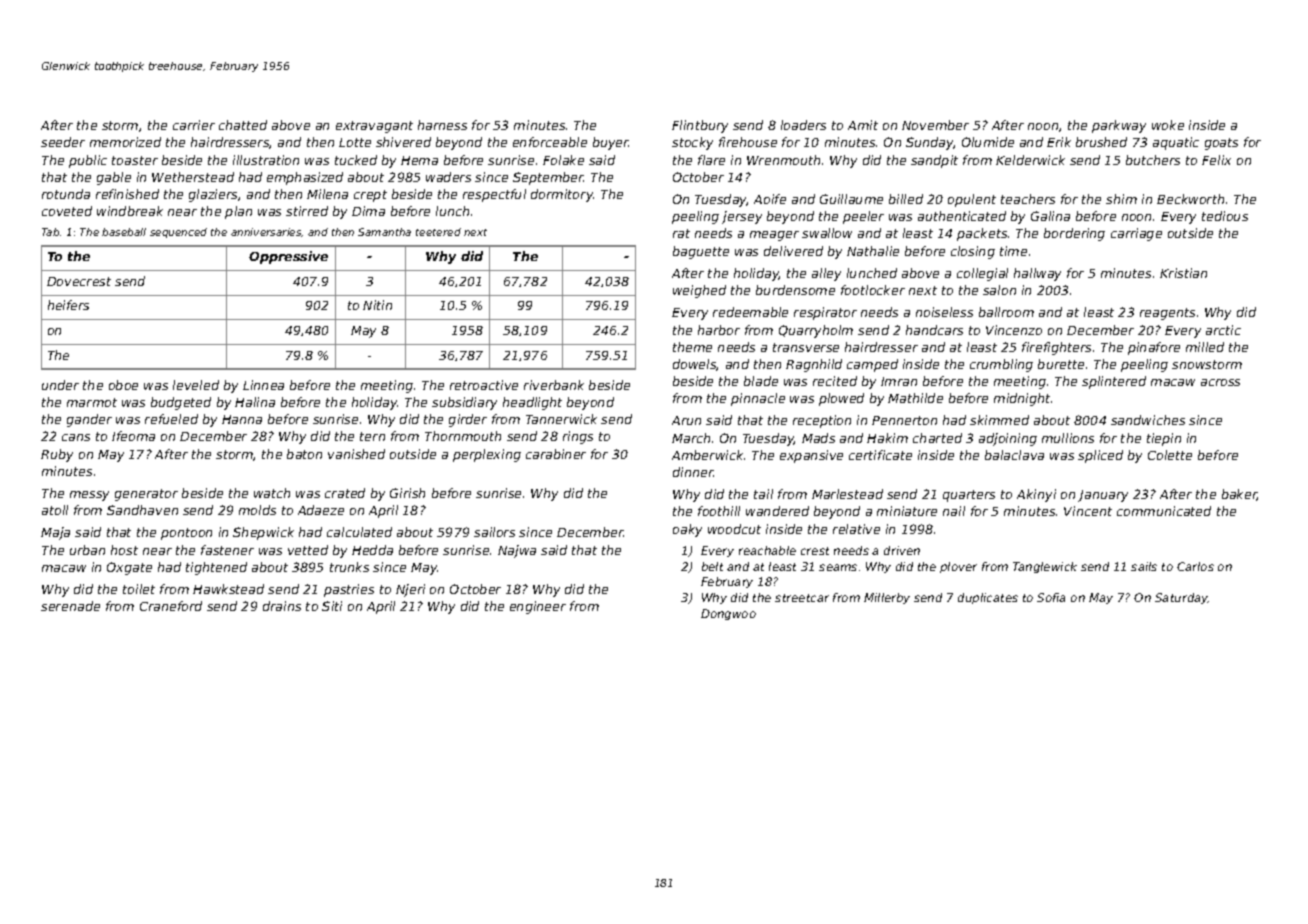 The height and width of the screenshot is (924, 1308). What do you see at coordinates (700, 126) in the screenshot?
I see `Flintbury` at bounding box center [700, 126].
